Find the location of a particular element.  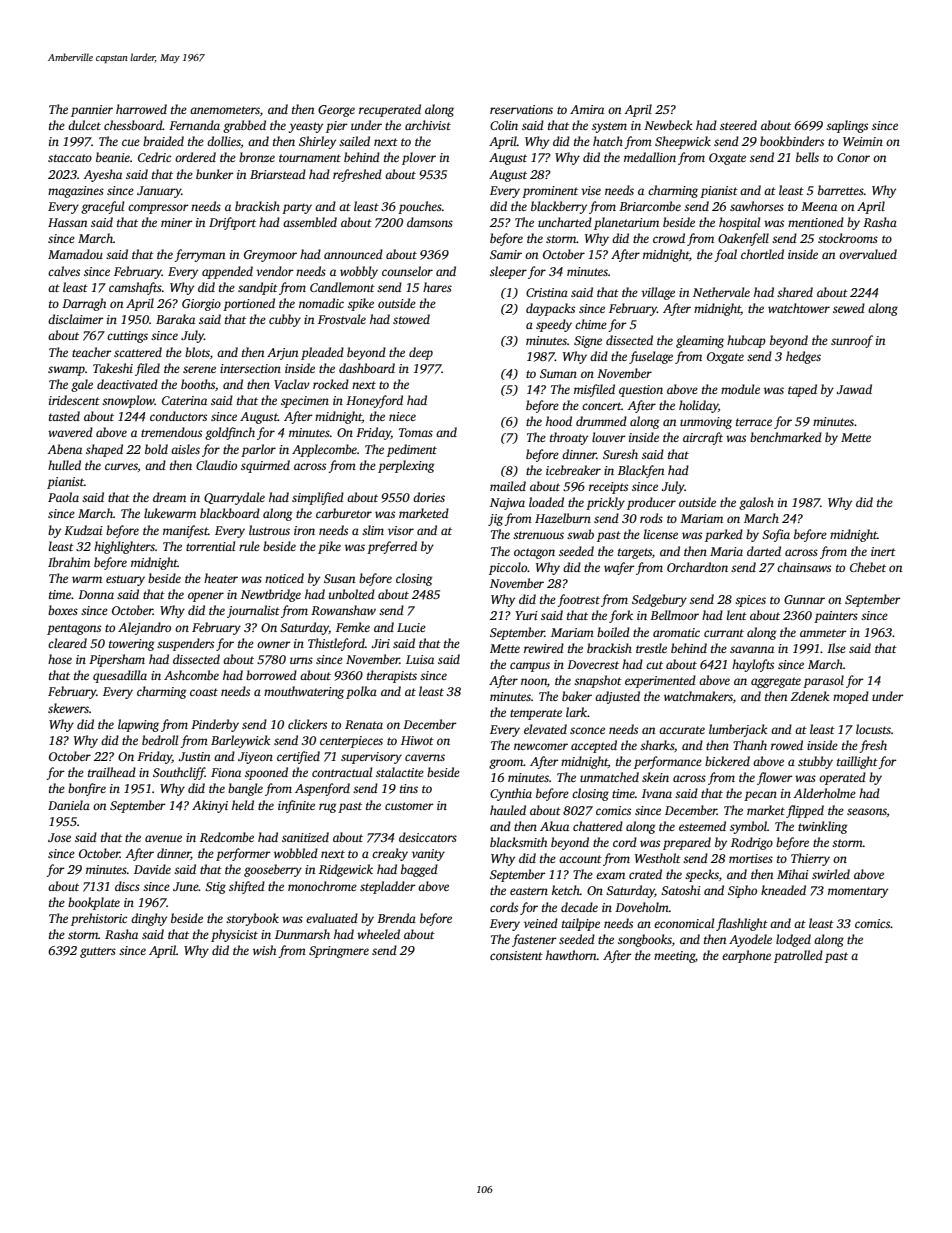

patrolled is located at coordinates (798, 956).
